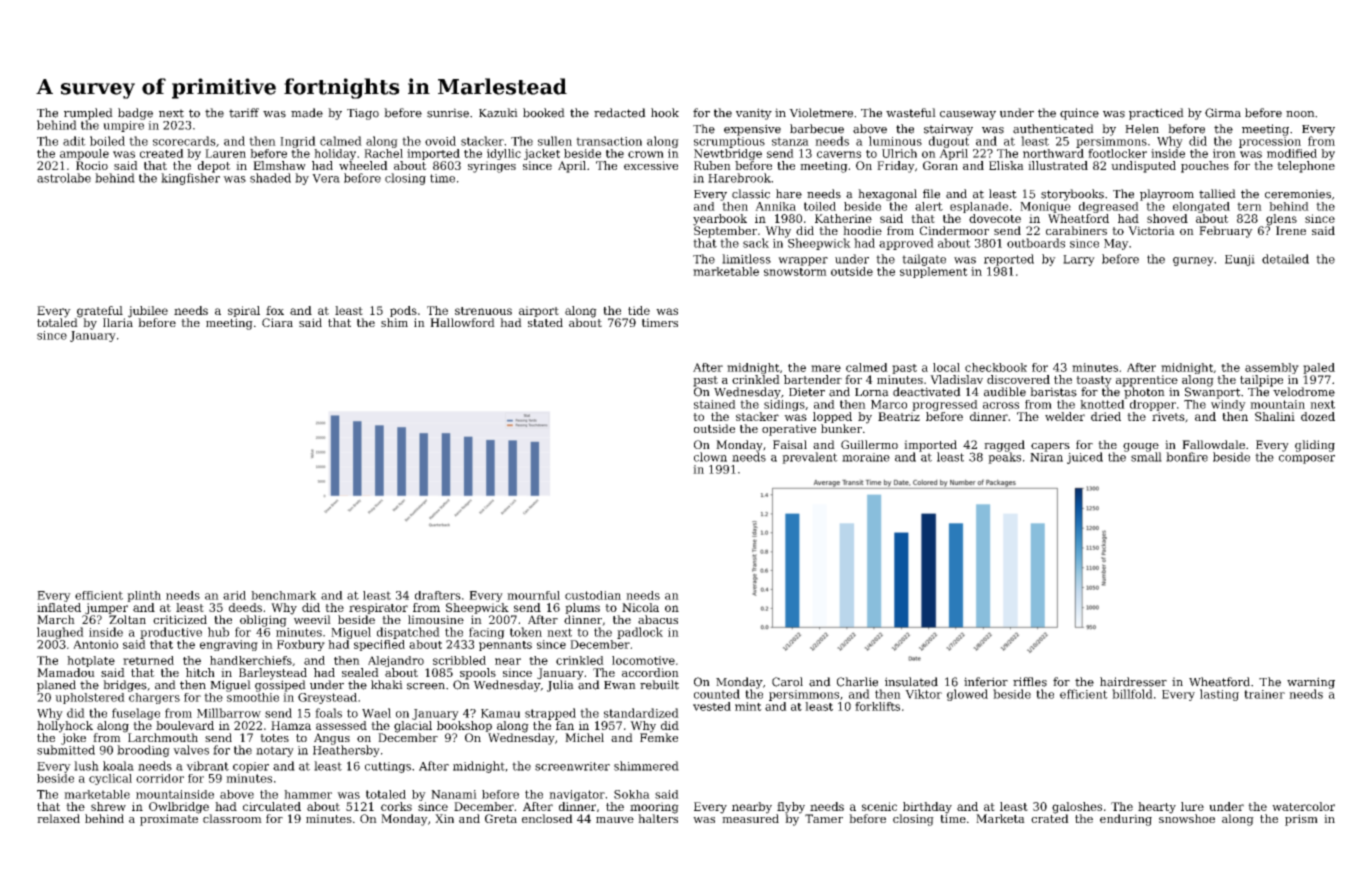 This page has width=1372, height=887. I want to click on Ilaria, so click(118, 322).
